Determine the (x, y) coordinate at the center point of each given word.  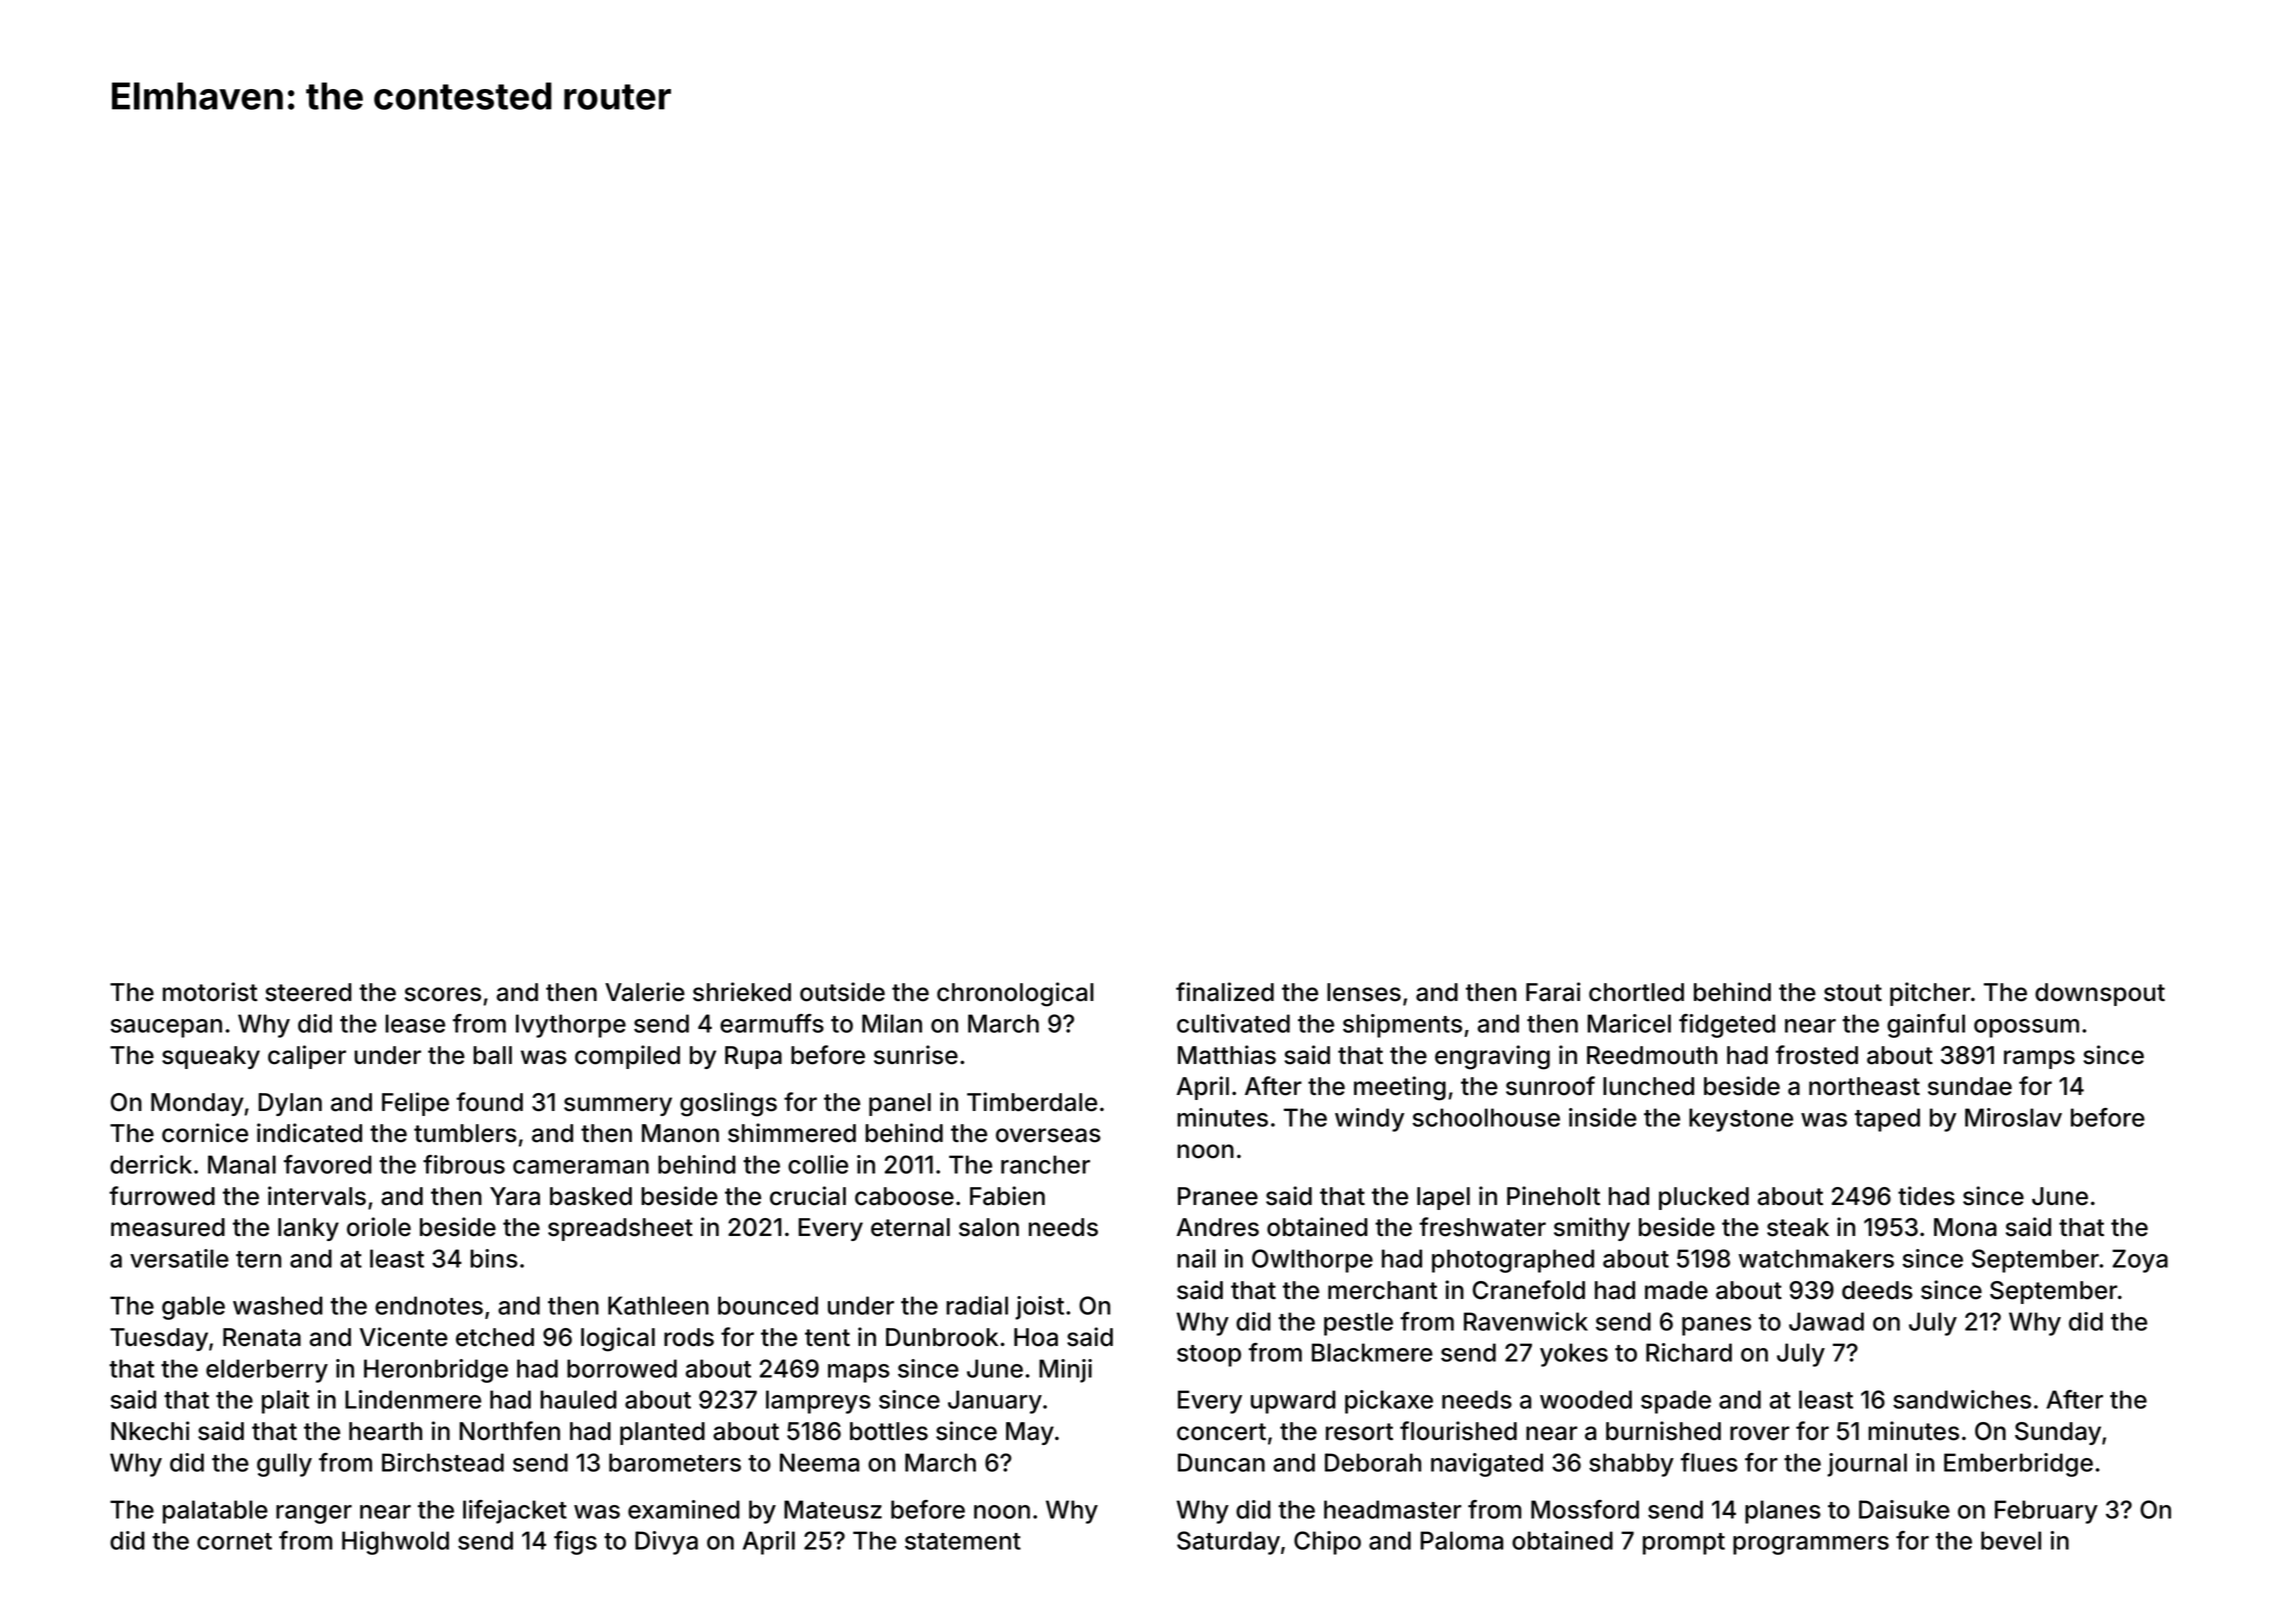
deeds (1877, 1290)
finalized (1225, 992)
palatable (215, 1512)
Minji (1065, 1371)
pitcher (1930, 994)
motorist (210, 992)
